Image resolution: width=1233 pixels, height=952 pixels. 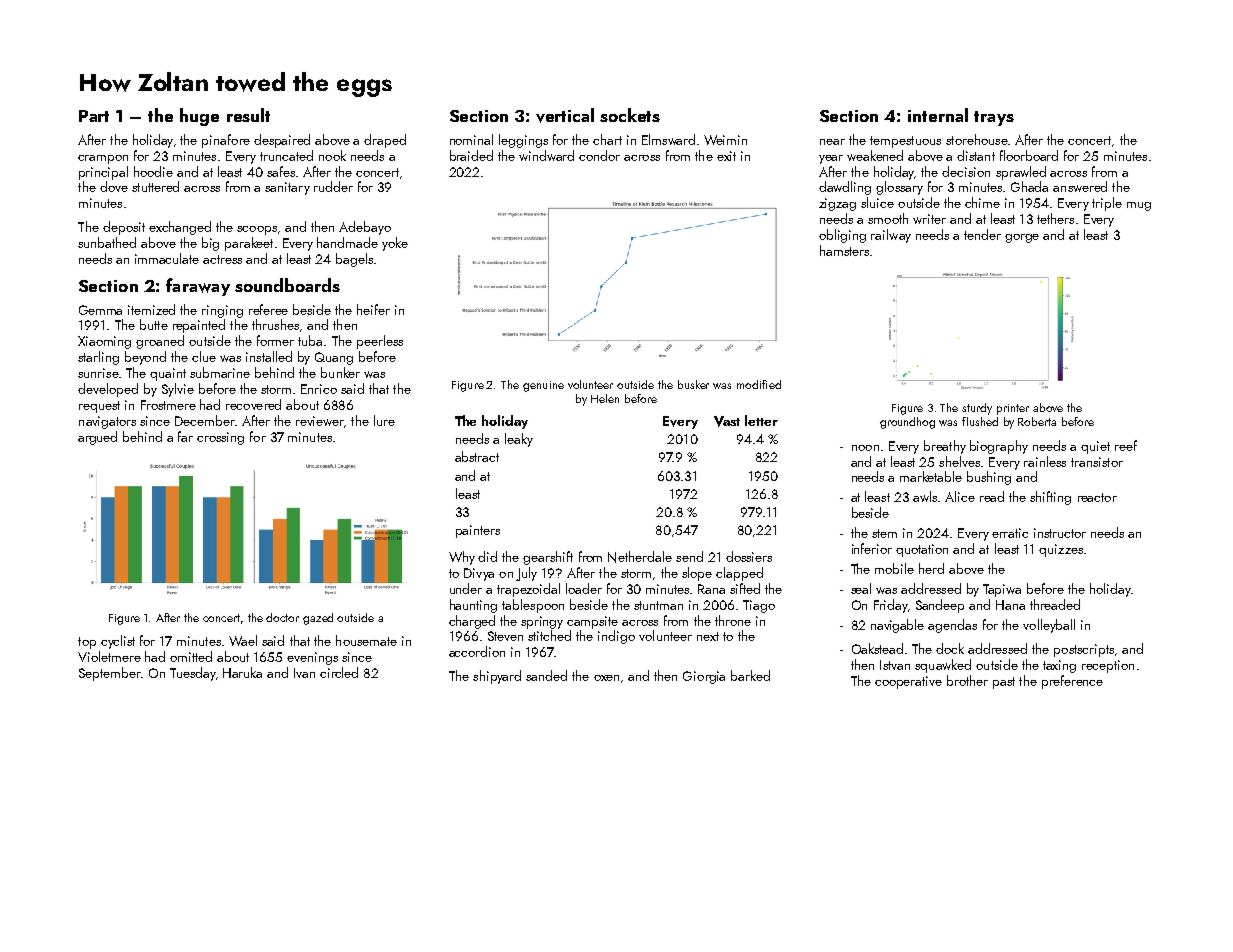 What do you see at coordinates (599, 155) in the page?
I see `condor` at bounding box center [599, 155].
